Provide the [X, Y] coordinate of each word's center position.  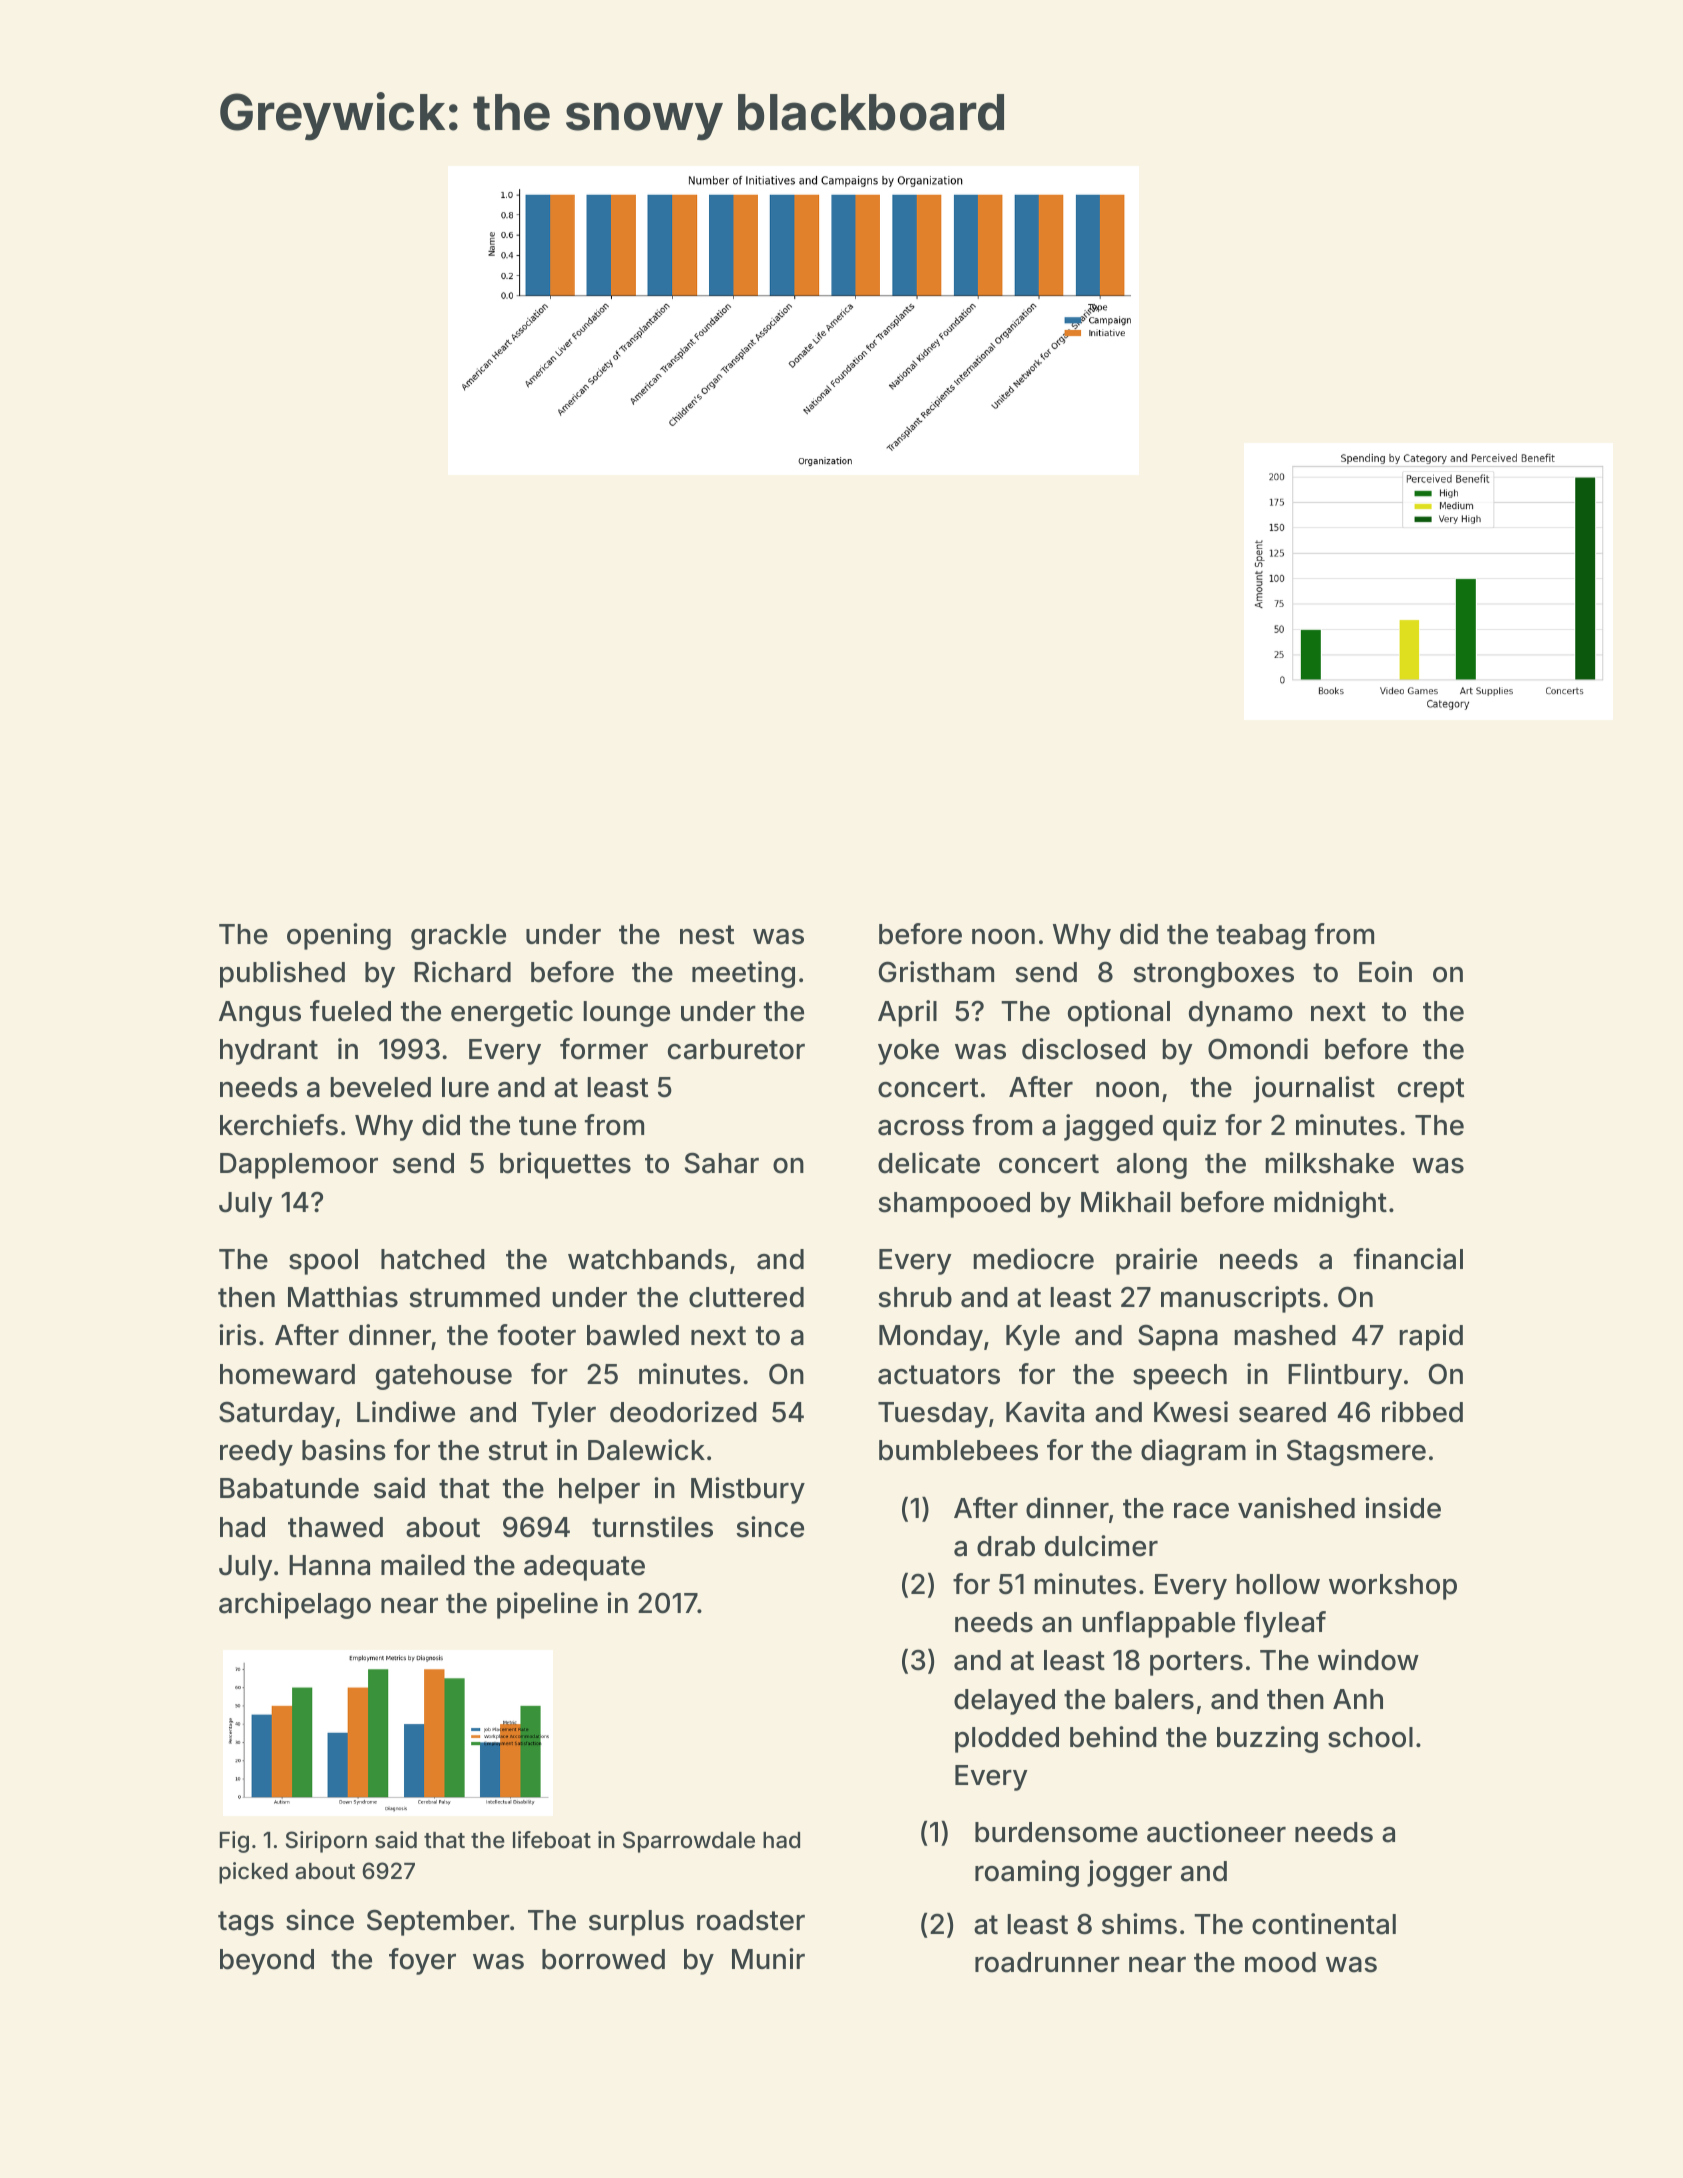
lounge [626, 1014]
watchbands [647, 1259]
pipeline [547, 1605]
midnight [1330, 1204]
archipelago [295, 1605]
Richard [462, 972]
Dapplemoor [299, 1166]
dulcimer [1101, 1546]
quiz [1189, 1127]
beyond [267, 1962]
